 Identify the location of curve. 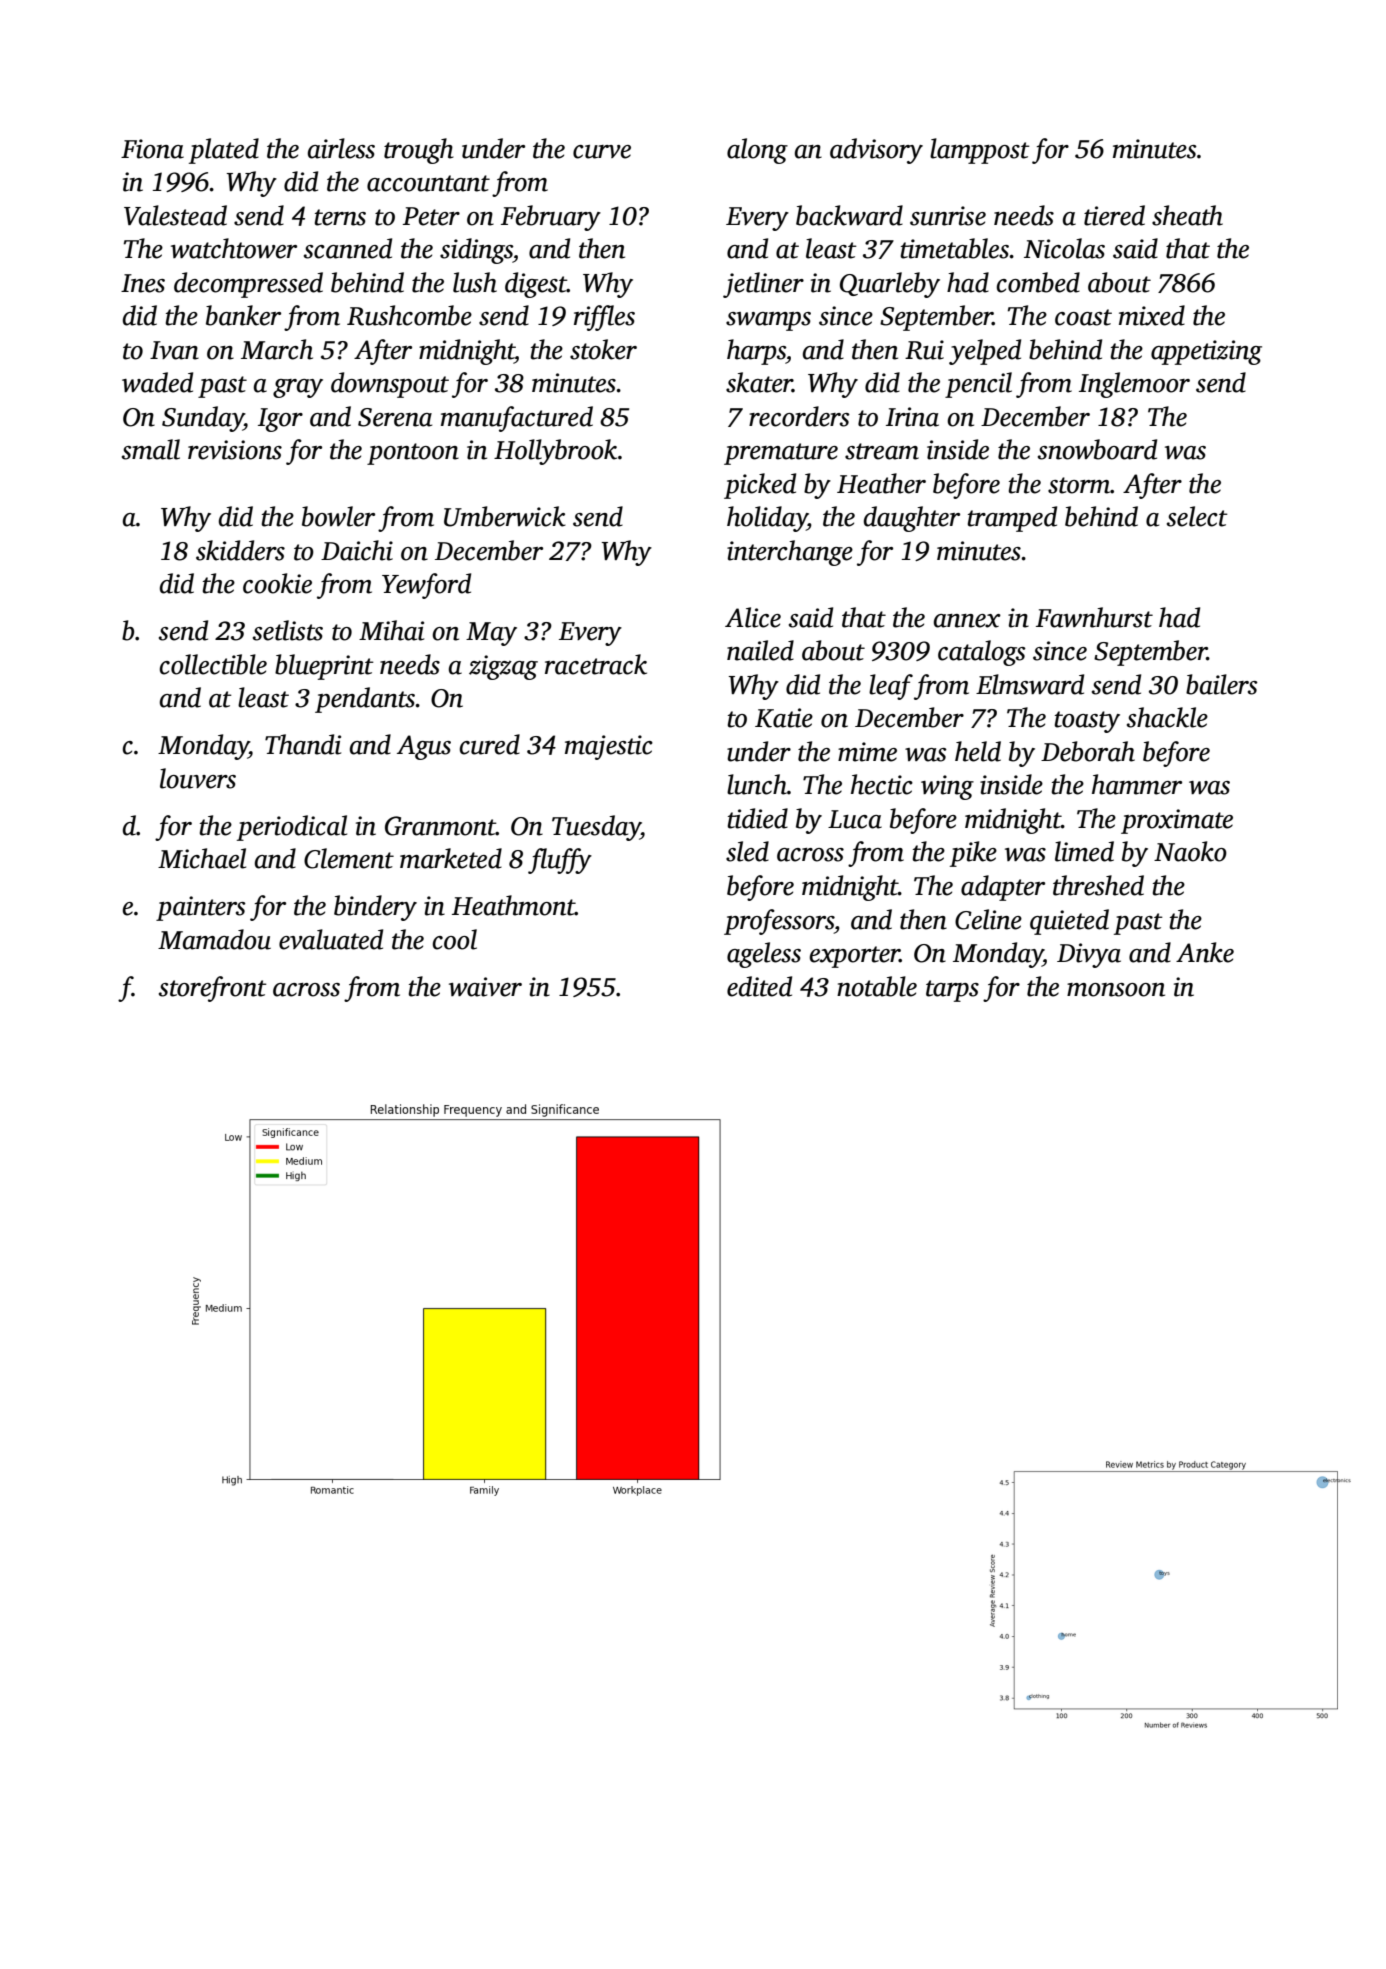
(602, 152).
